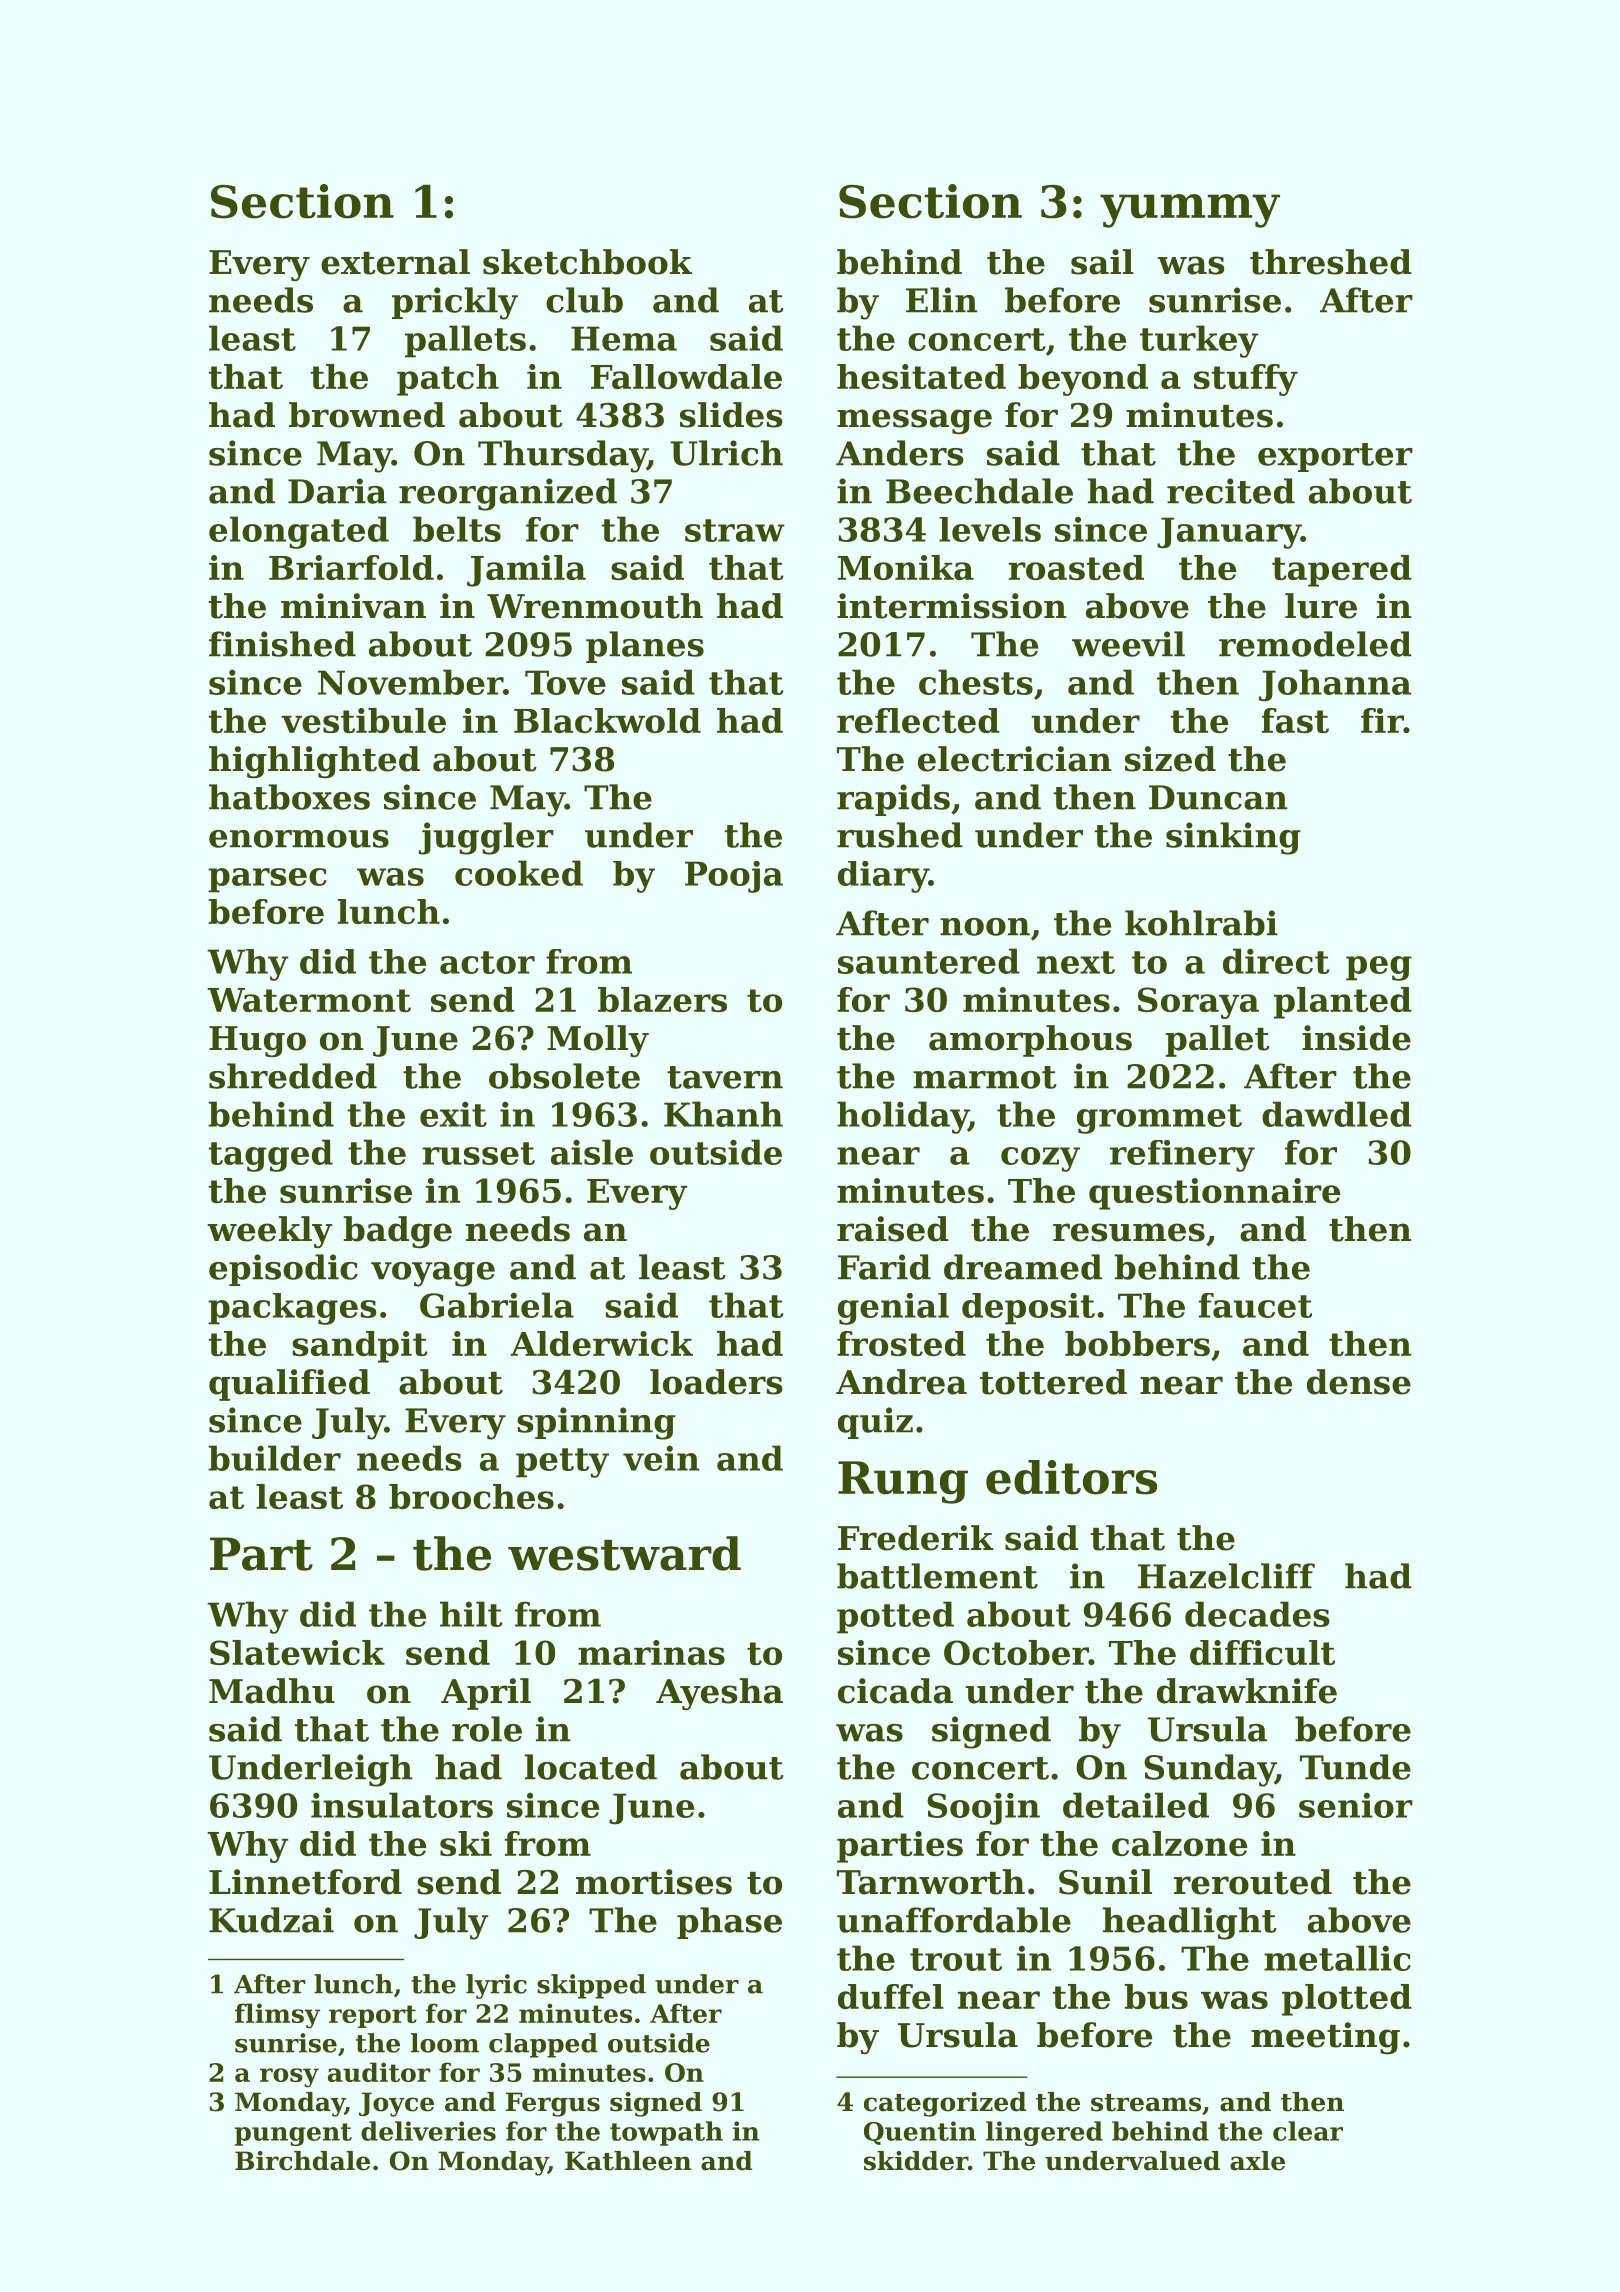  I want to click on yummy, so click(1190, 211).
